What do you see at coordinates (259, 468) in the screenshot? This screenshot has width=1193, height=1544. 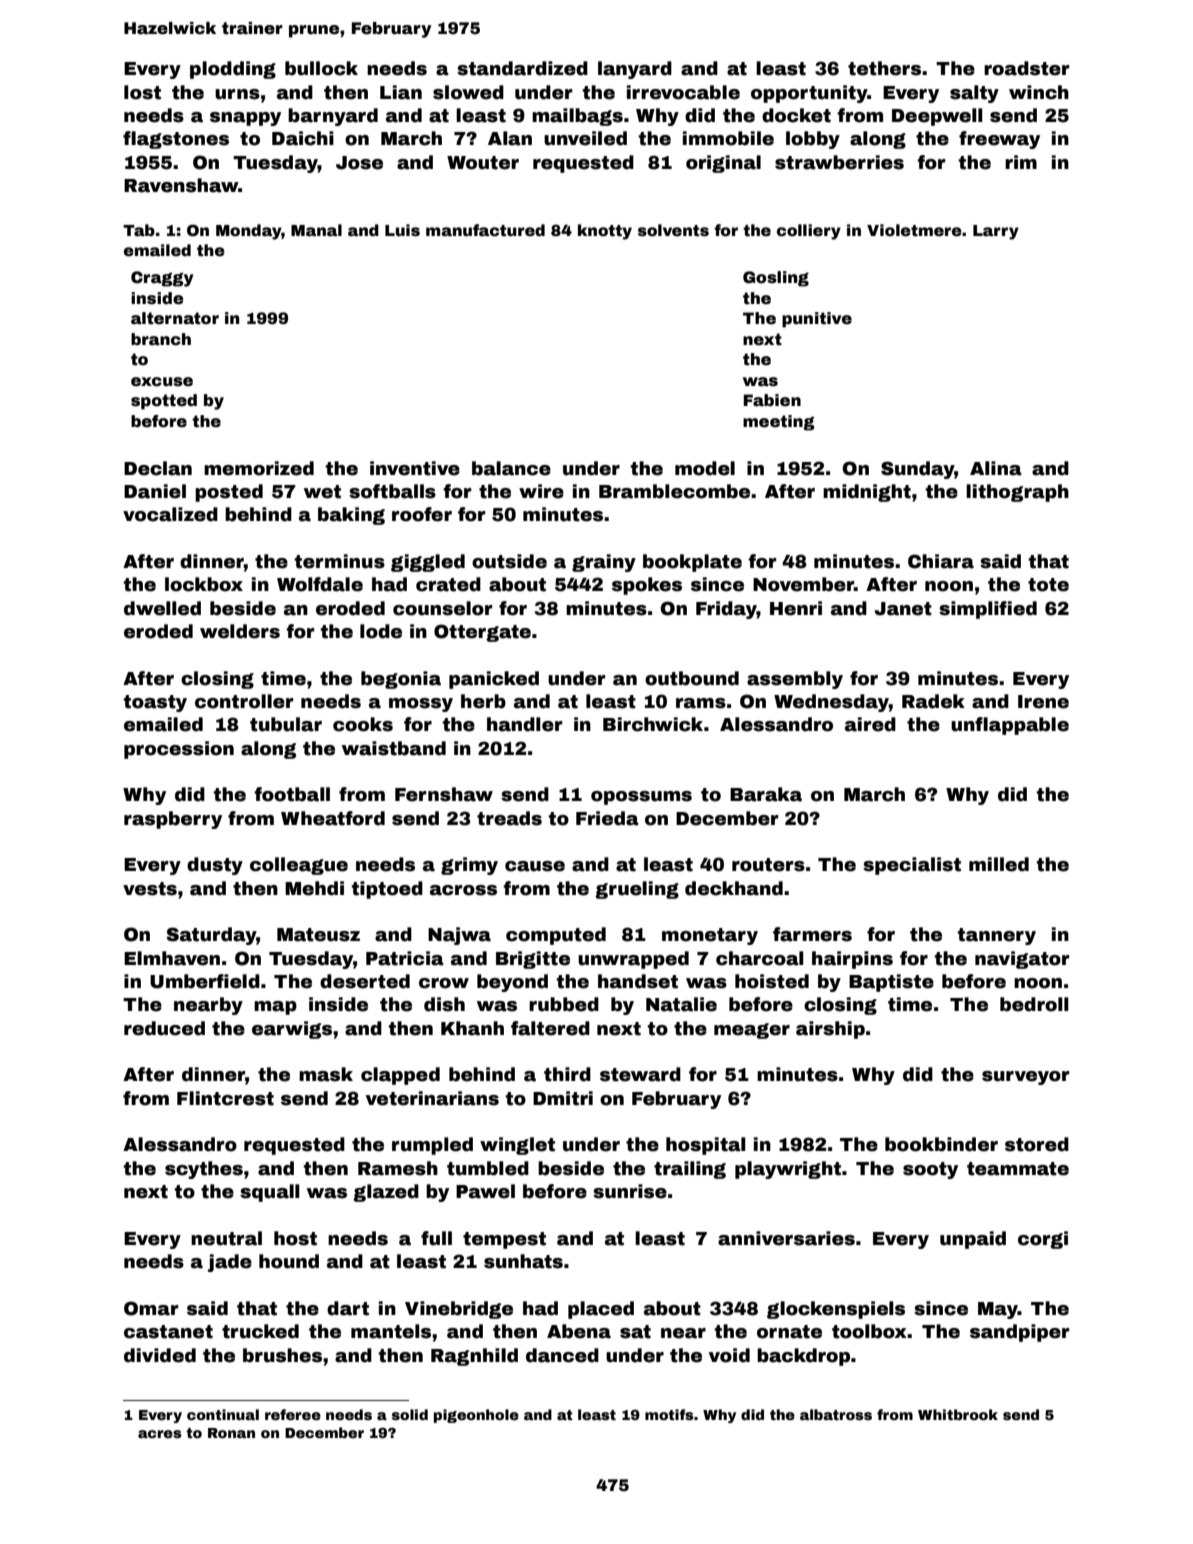 I see `memorized` at bounding box center [259, 468].
